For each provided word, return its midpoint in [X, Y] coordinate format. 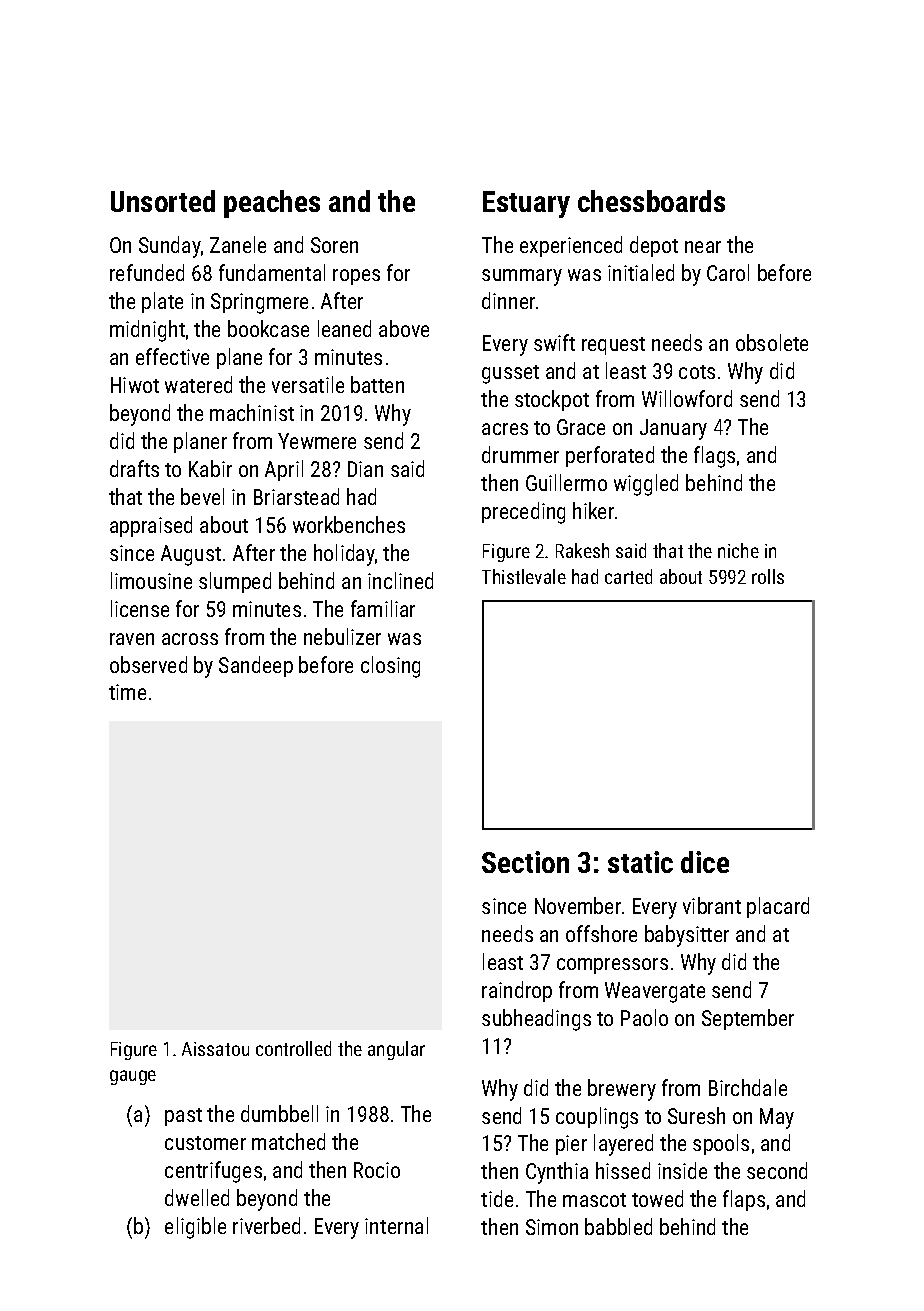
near [703, 247]
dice [705, 862]
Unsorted [163, 201]
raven [132, 639]
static [640, 862]
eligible [195, 1228]
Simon [552, 1227]
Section [525, 862]
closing [390, 667]
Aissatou [215, 1049]
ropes [356, 277]
